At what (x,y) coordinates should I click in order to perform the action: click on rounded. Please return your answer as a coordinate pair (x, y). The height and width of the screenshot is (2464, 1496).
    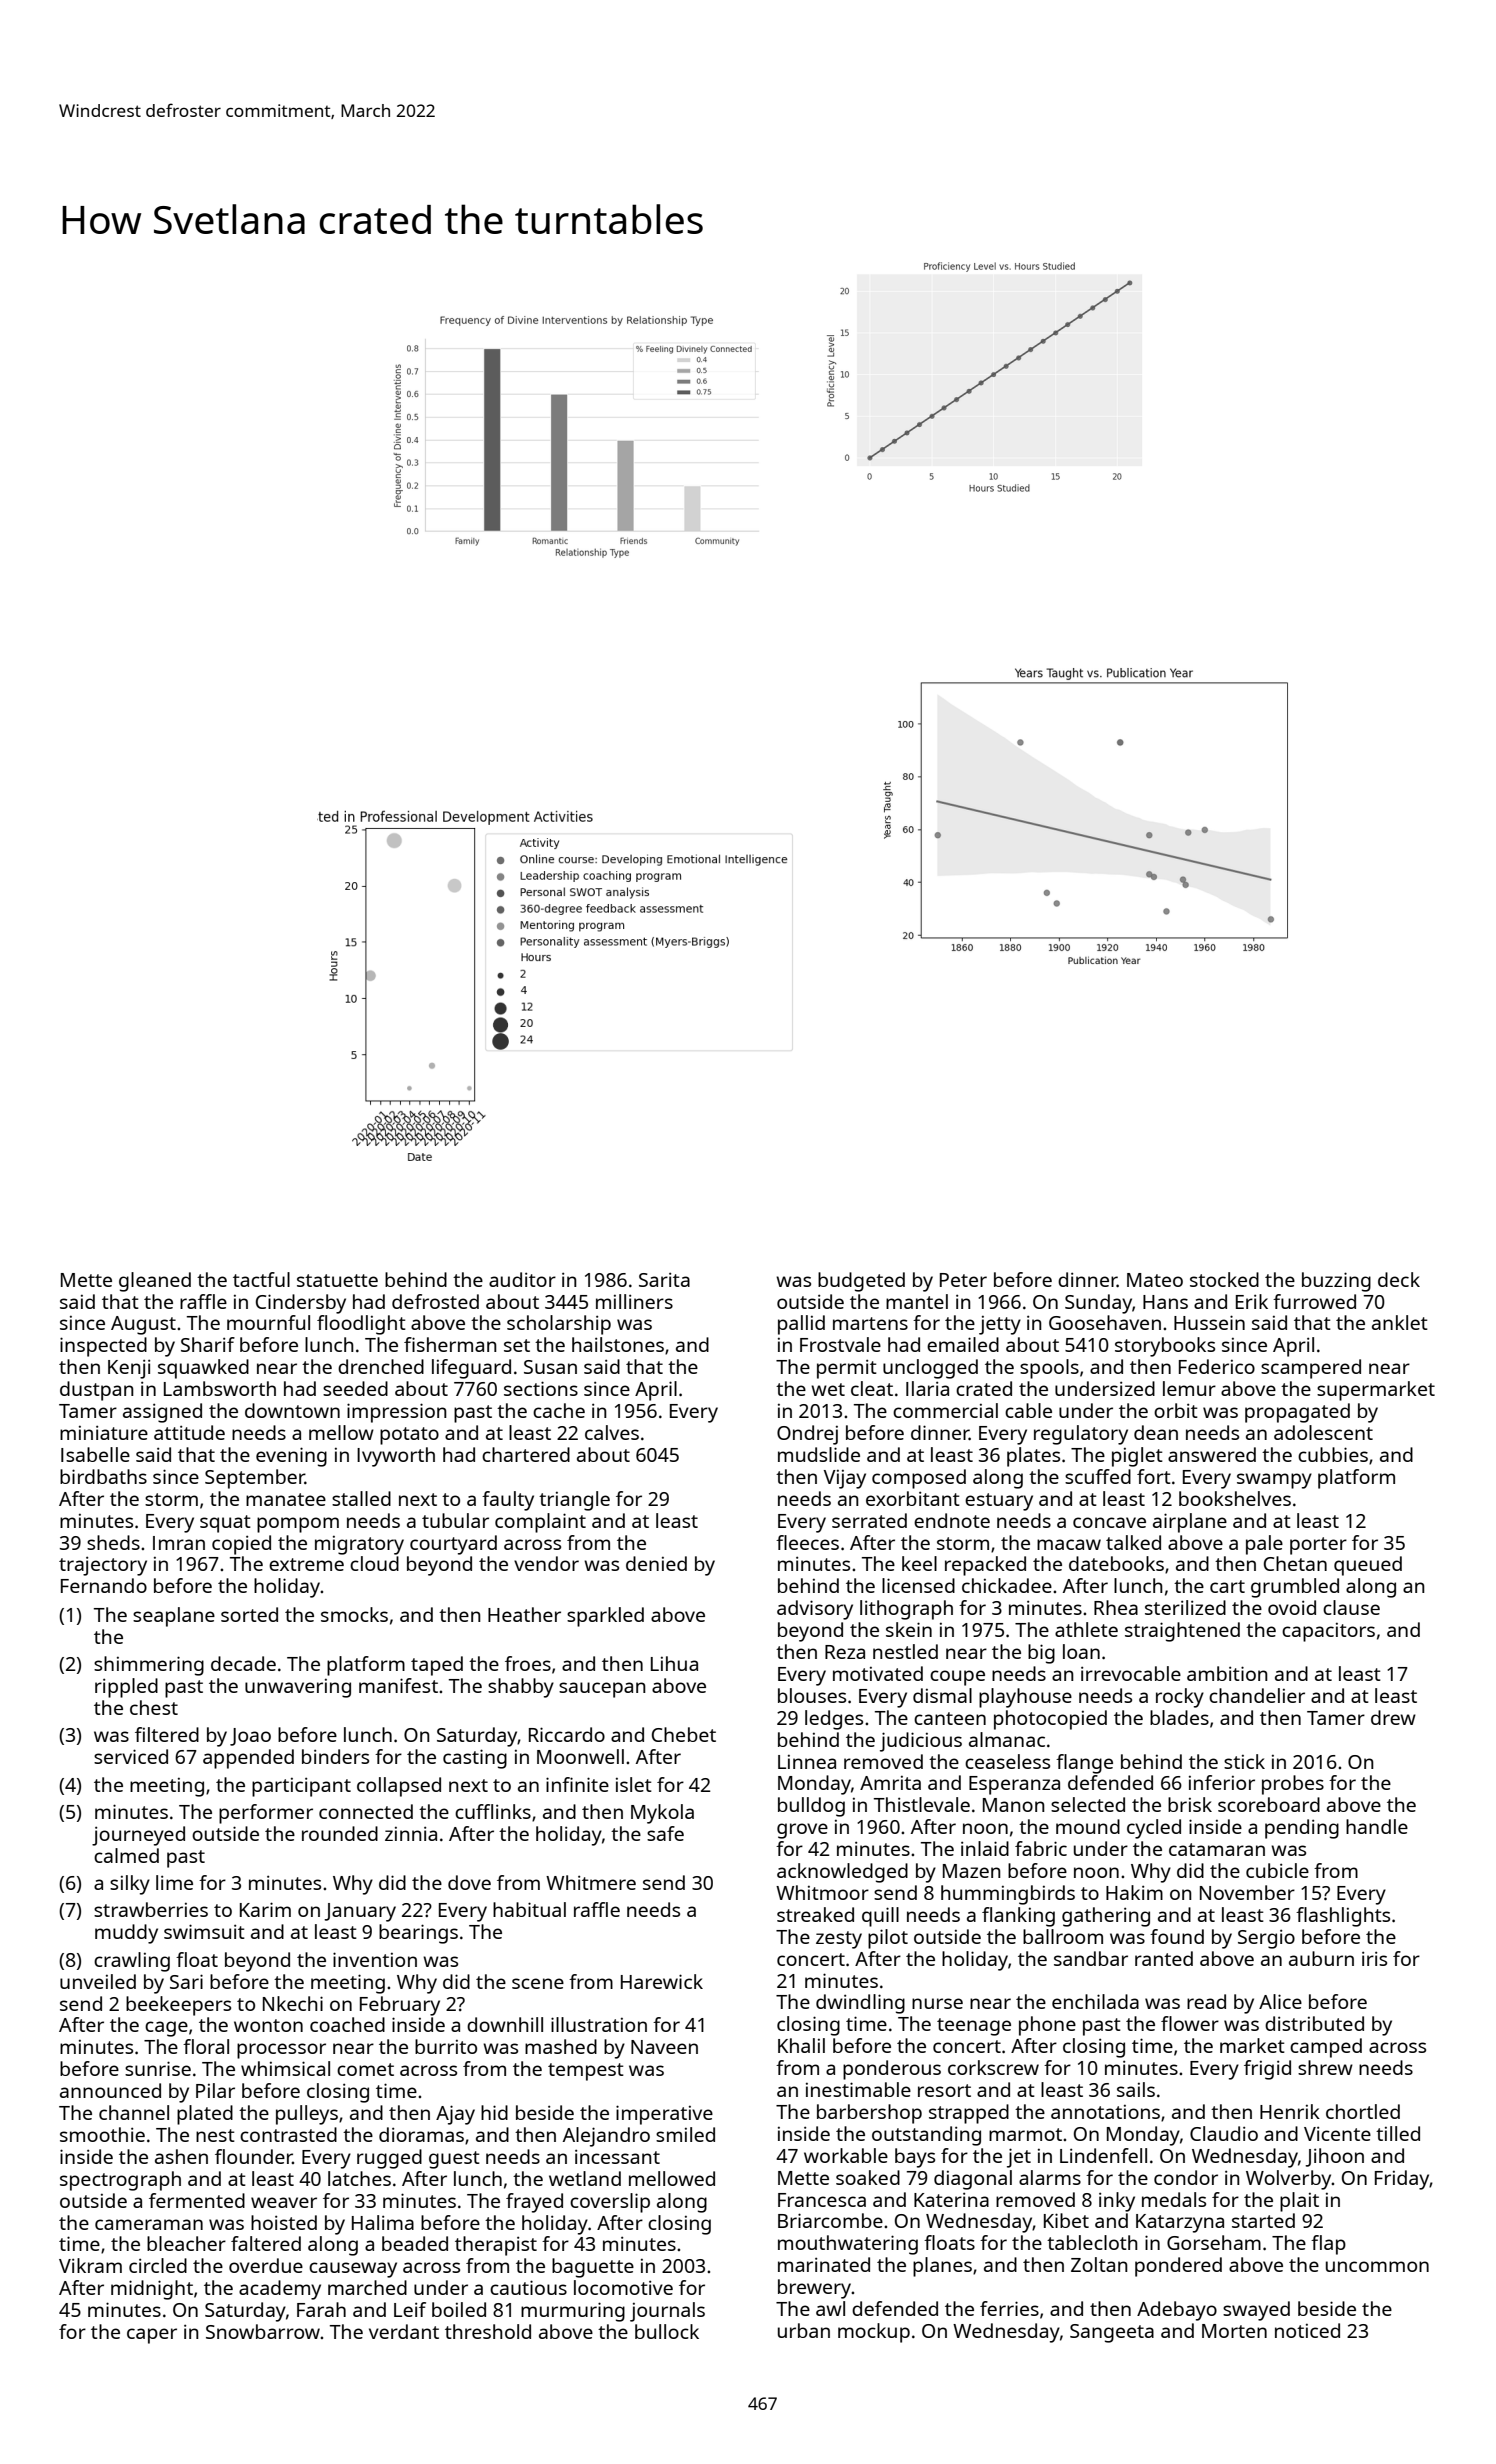
    Looking at the image, I should click on (340, 1833).
